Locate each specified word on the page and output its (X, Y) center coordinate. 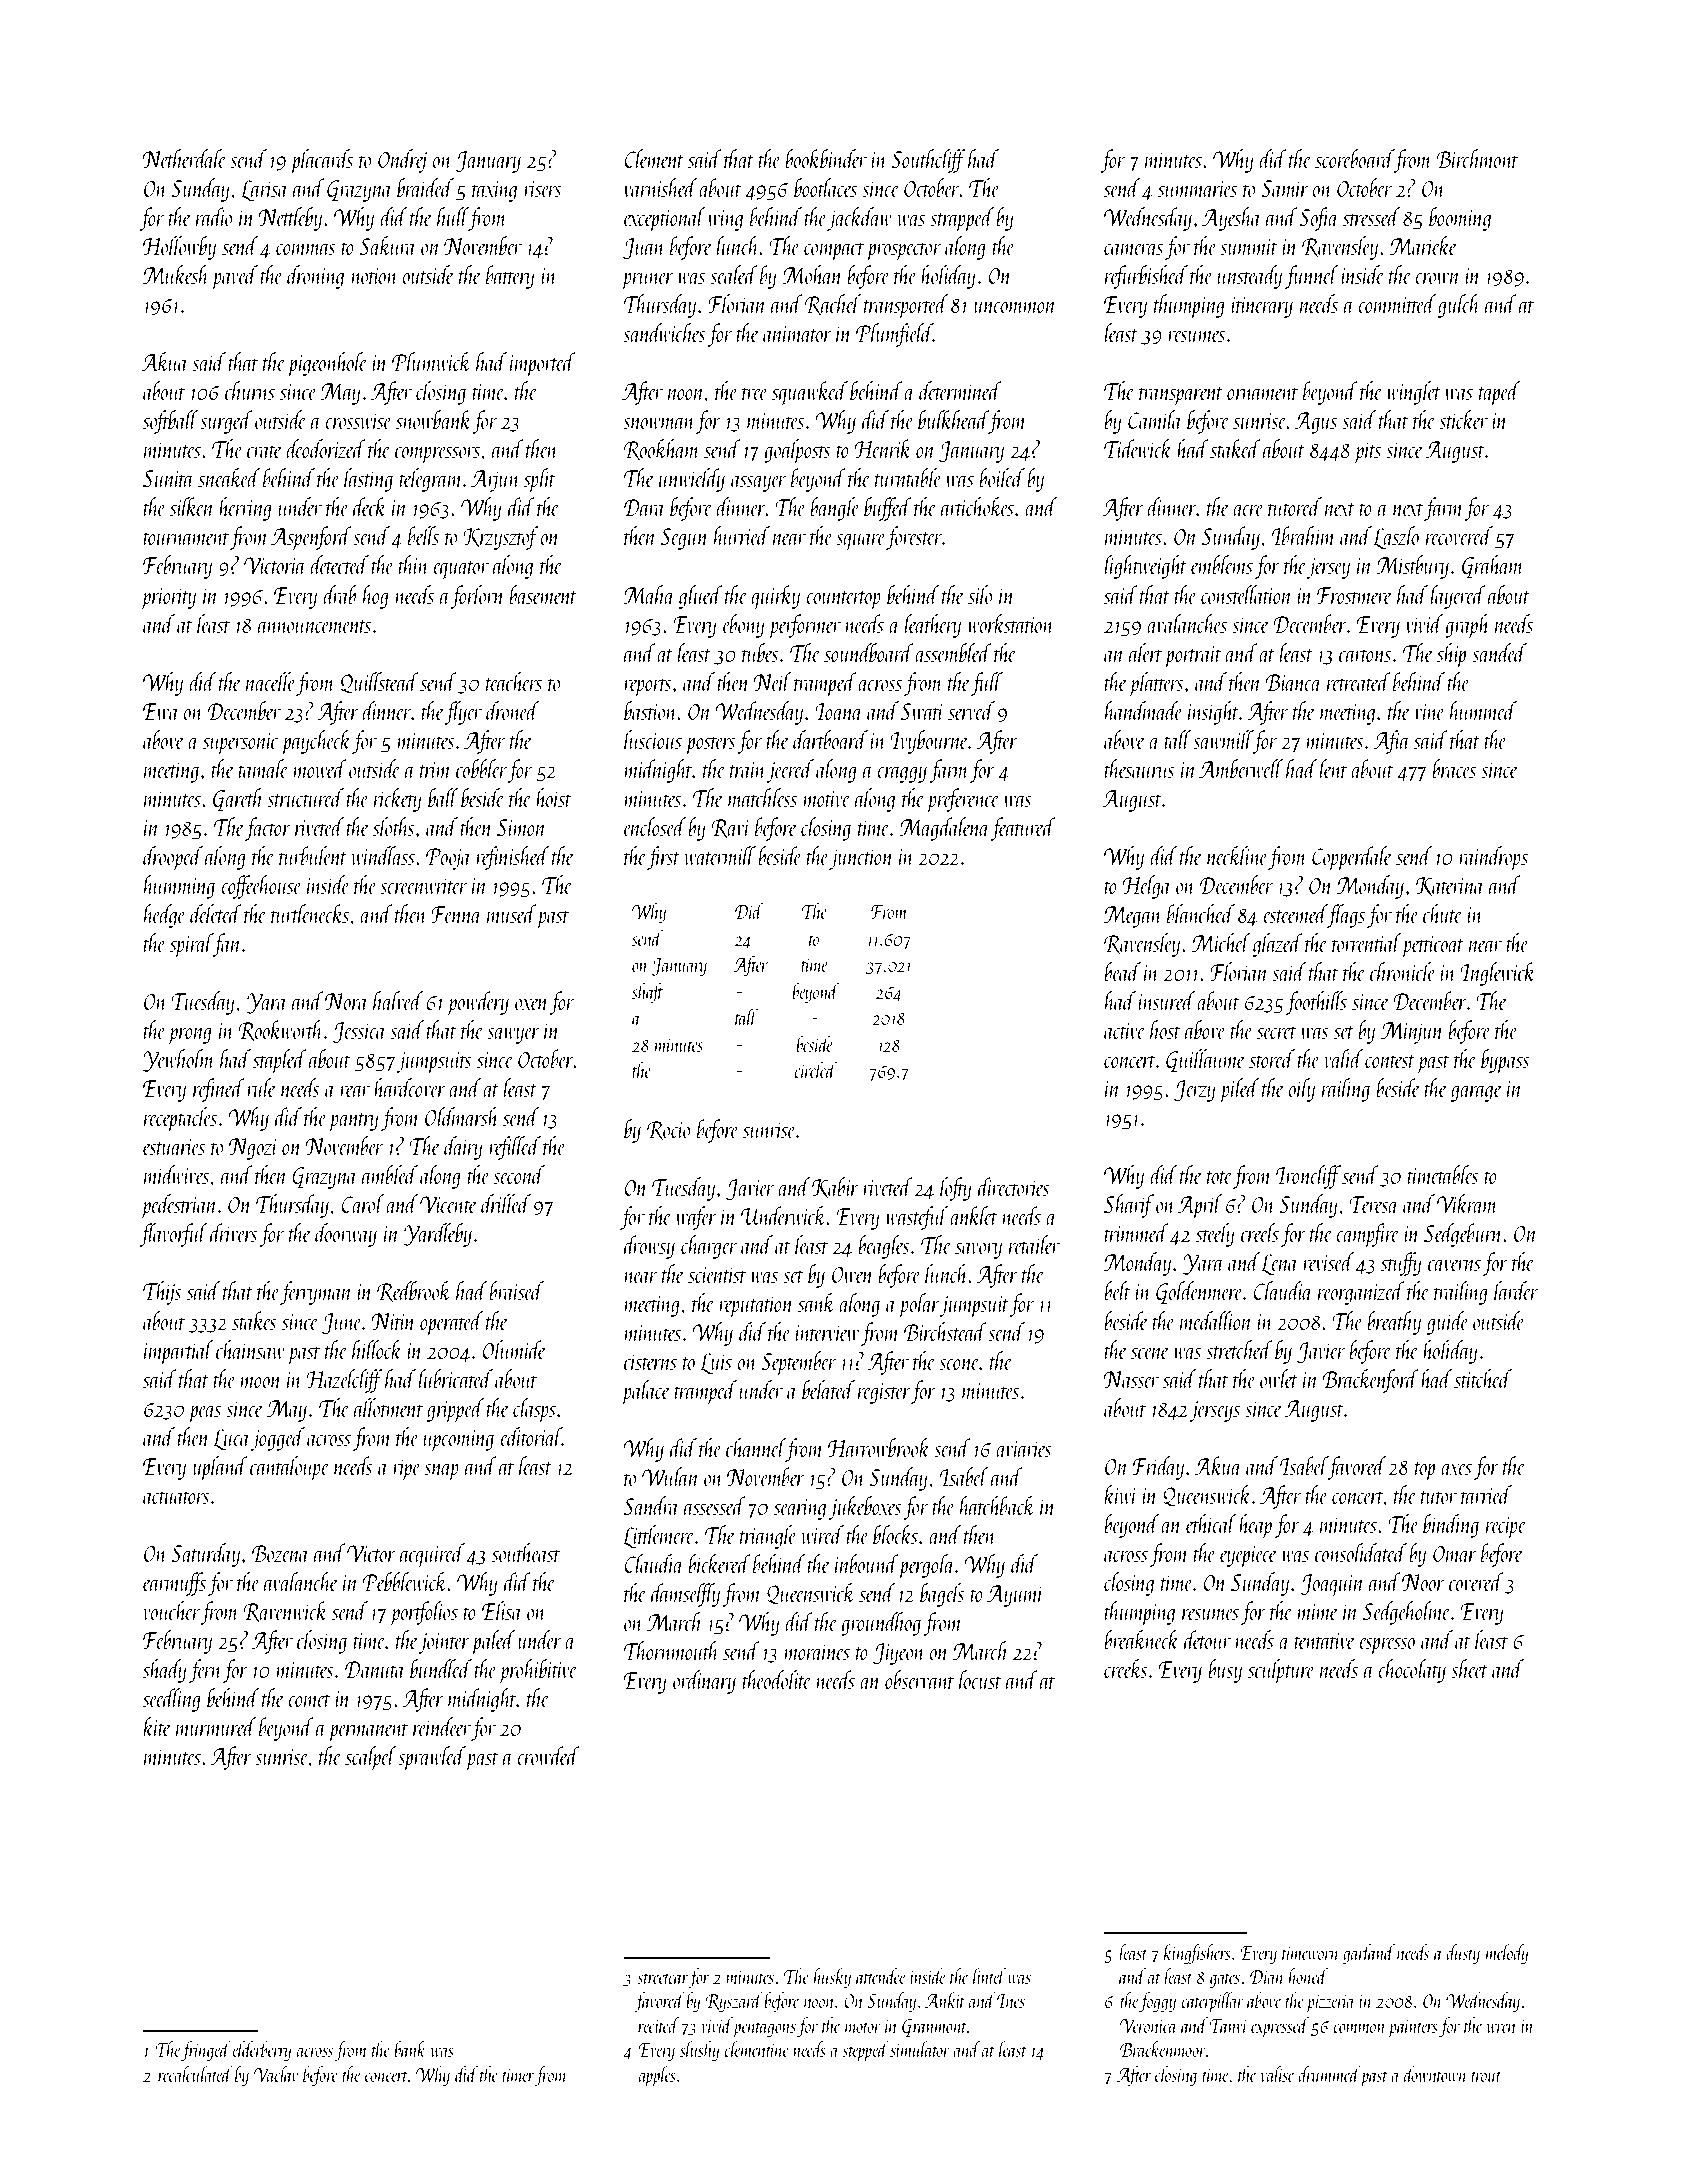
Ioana (839, 711)
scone (959, 1364)
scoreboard (1354, 158)
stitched (1483, 1378)
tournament (186, 538)
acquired (432, 1555)
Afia (1391, 742)
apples (657, 2076)
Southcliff (928, 161)
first (663, 858)
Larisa (265, 191)
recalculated (195, 2074)
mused (512, 913)
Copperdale (1352, 858)
